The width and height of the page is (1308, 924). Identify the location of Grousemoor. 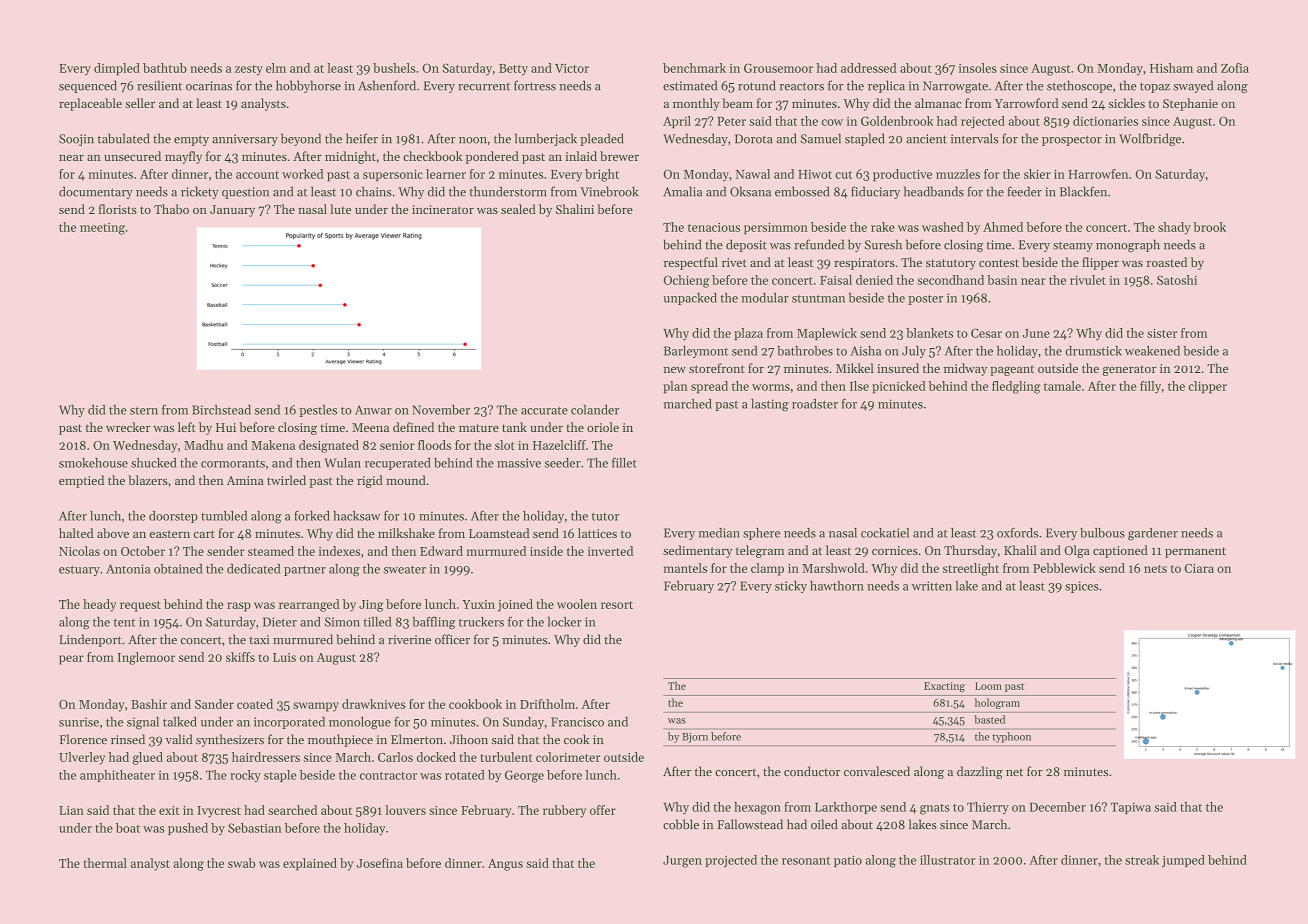
(778, 68).
